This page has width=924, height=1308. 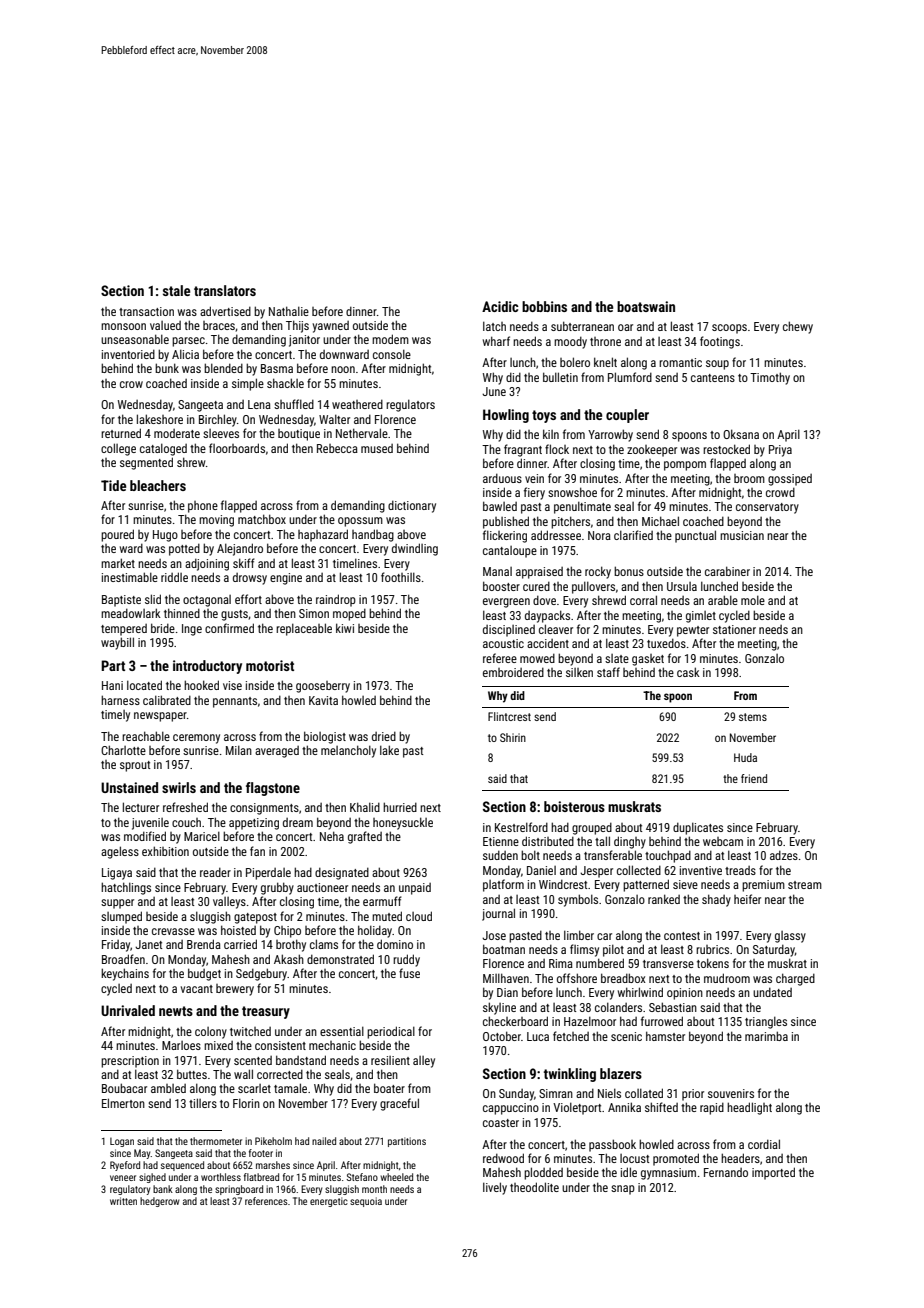 I want to click on raindrop, so click(x=336, y=600).
